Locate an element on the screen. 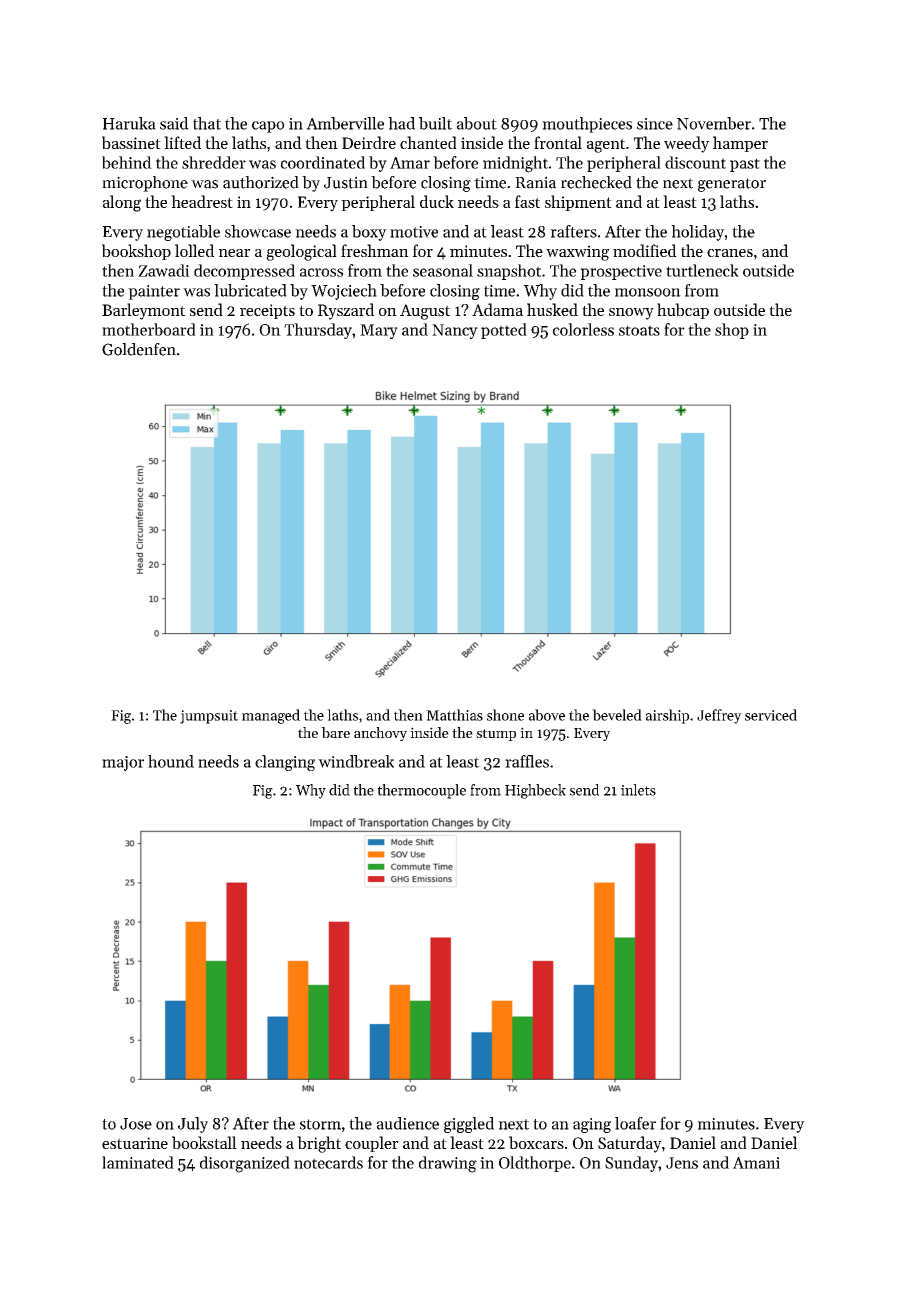 This screenshot has width=908, height=1316. midnight is located at coordinates (515, 164).
